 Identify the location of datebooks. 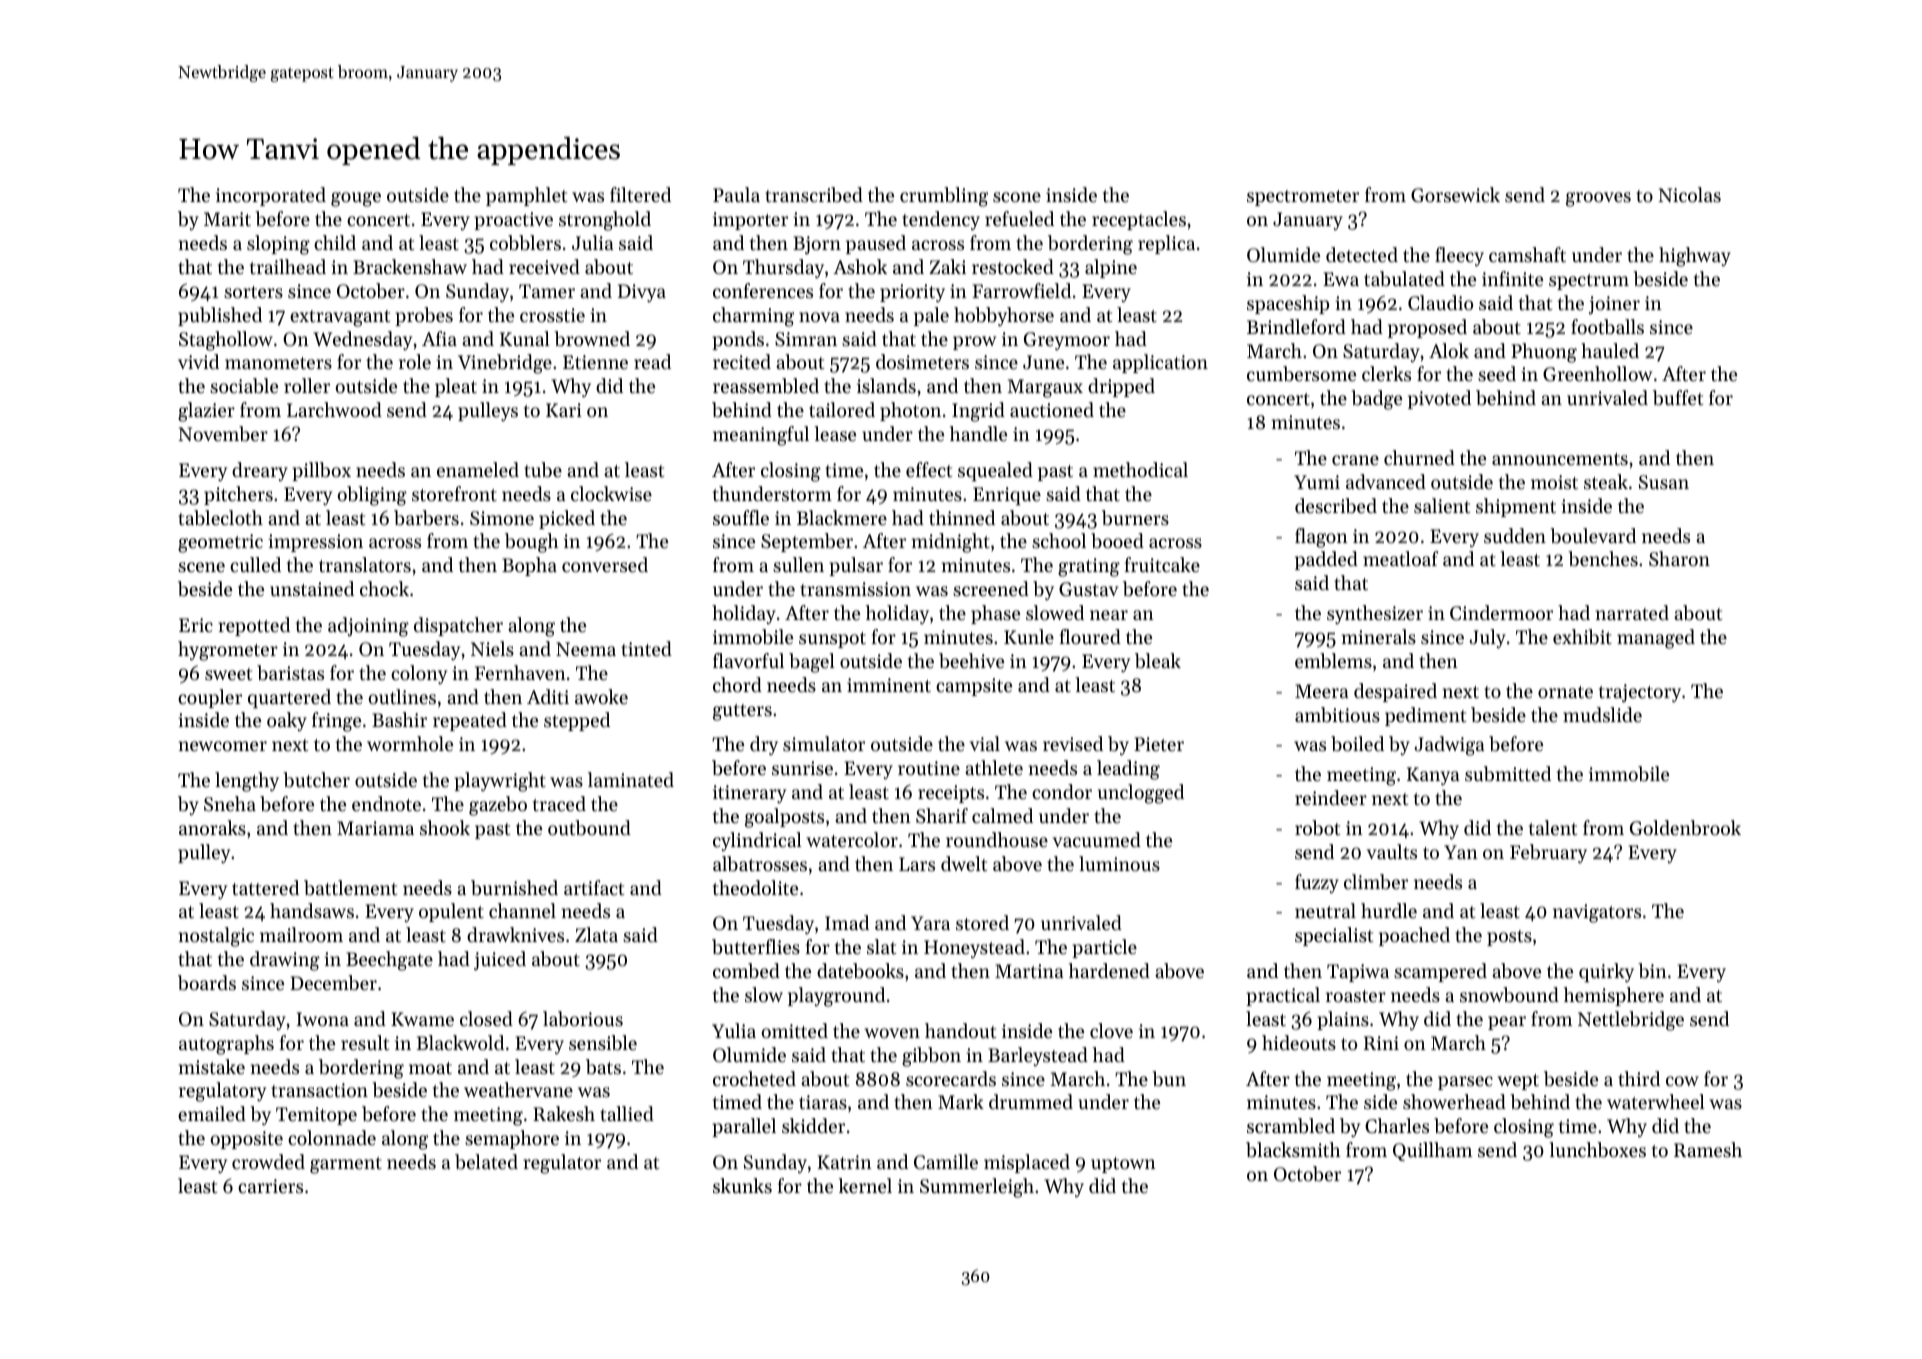
(860, 970).
